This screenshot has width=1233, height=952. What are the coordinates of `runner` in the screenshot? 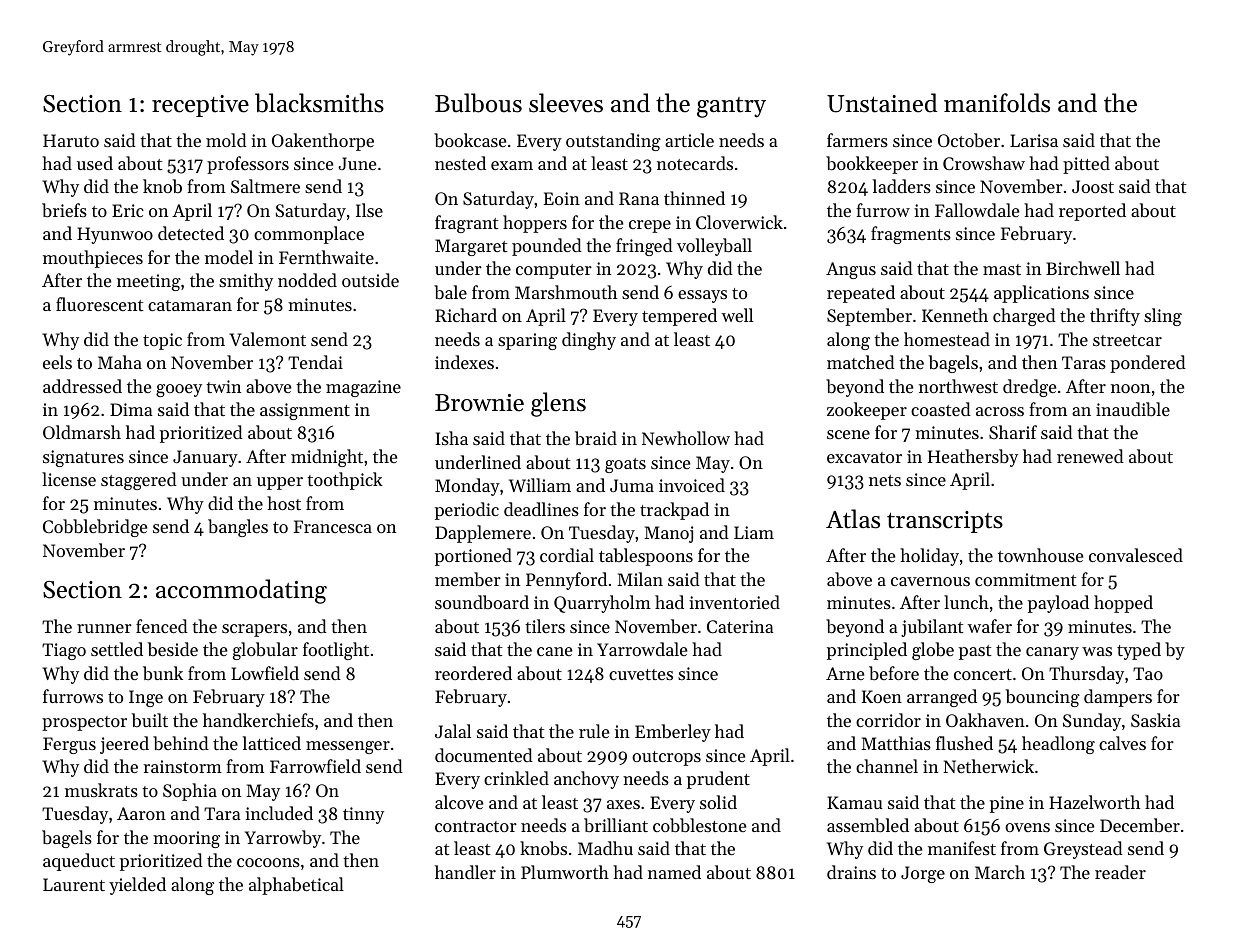 It's located at (104, 628).
